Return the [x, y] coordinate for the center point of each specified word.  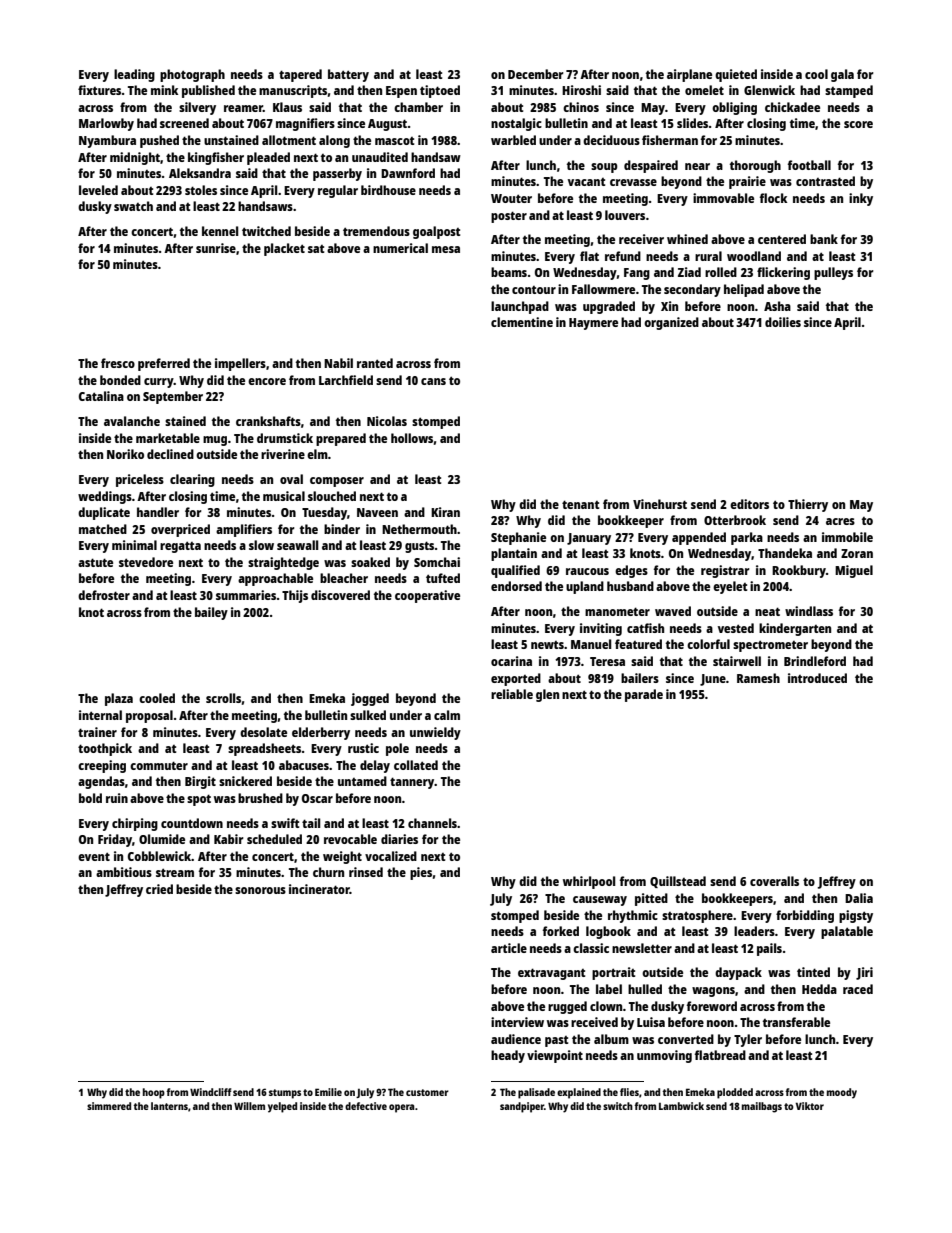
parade [644, 695]
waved [673, 611]
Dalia [859, 898]
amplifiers [244, 530]
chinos [581, 107]
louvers [625, 215]
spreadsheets [265, 749]
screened [184, 123]
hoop [154, 1093]
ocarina [511, 661]
